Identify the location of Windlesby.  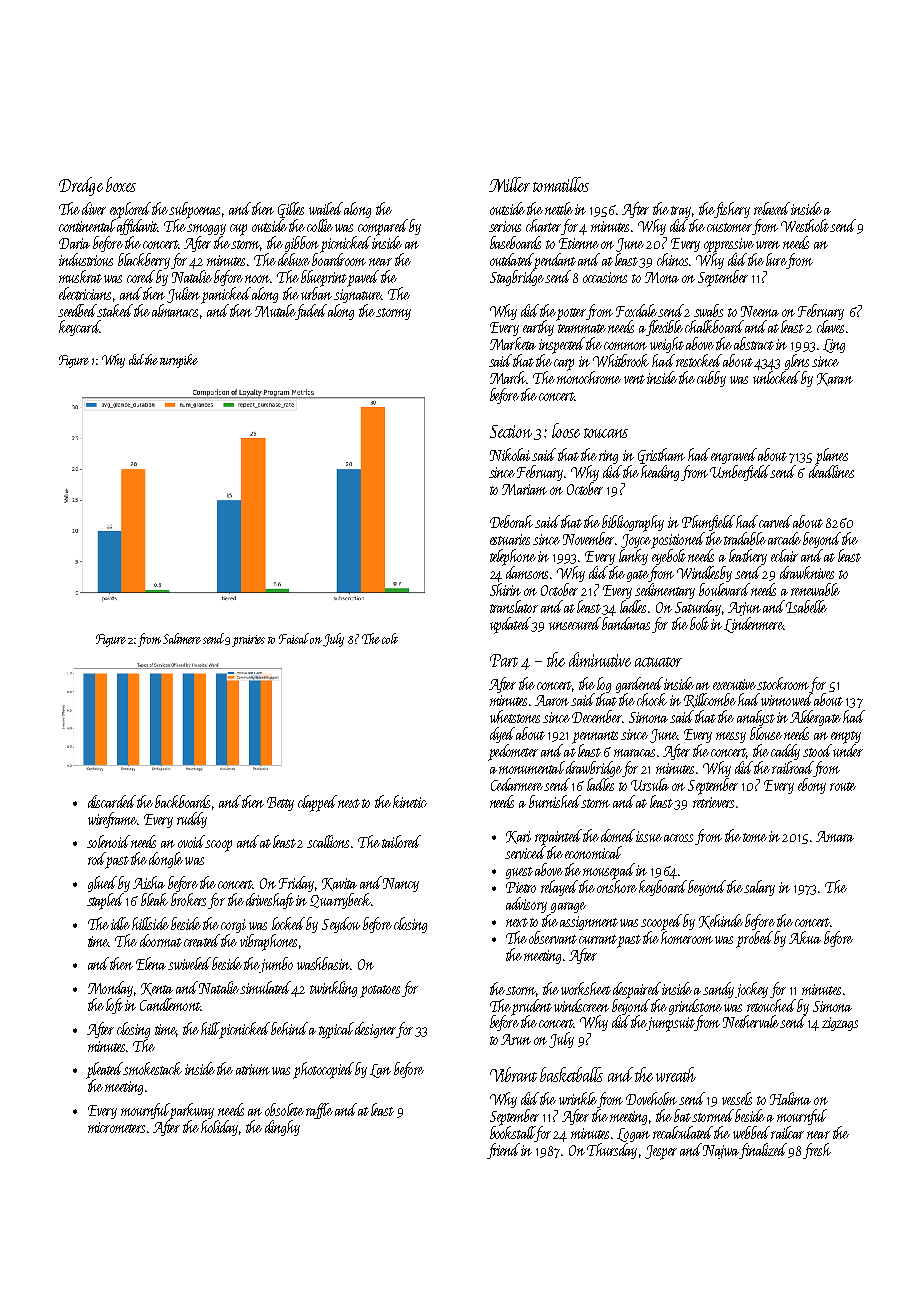
(704, 574).
